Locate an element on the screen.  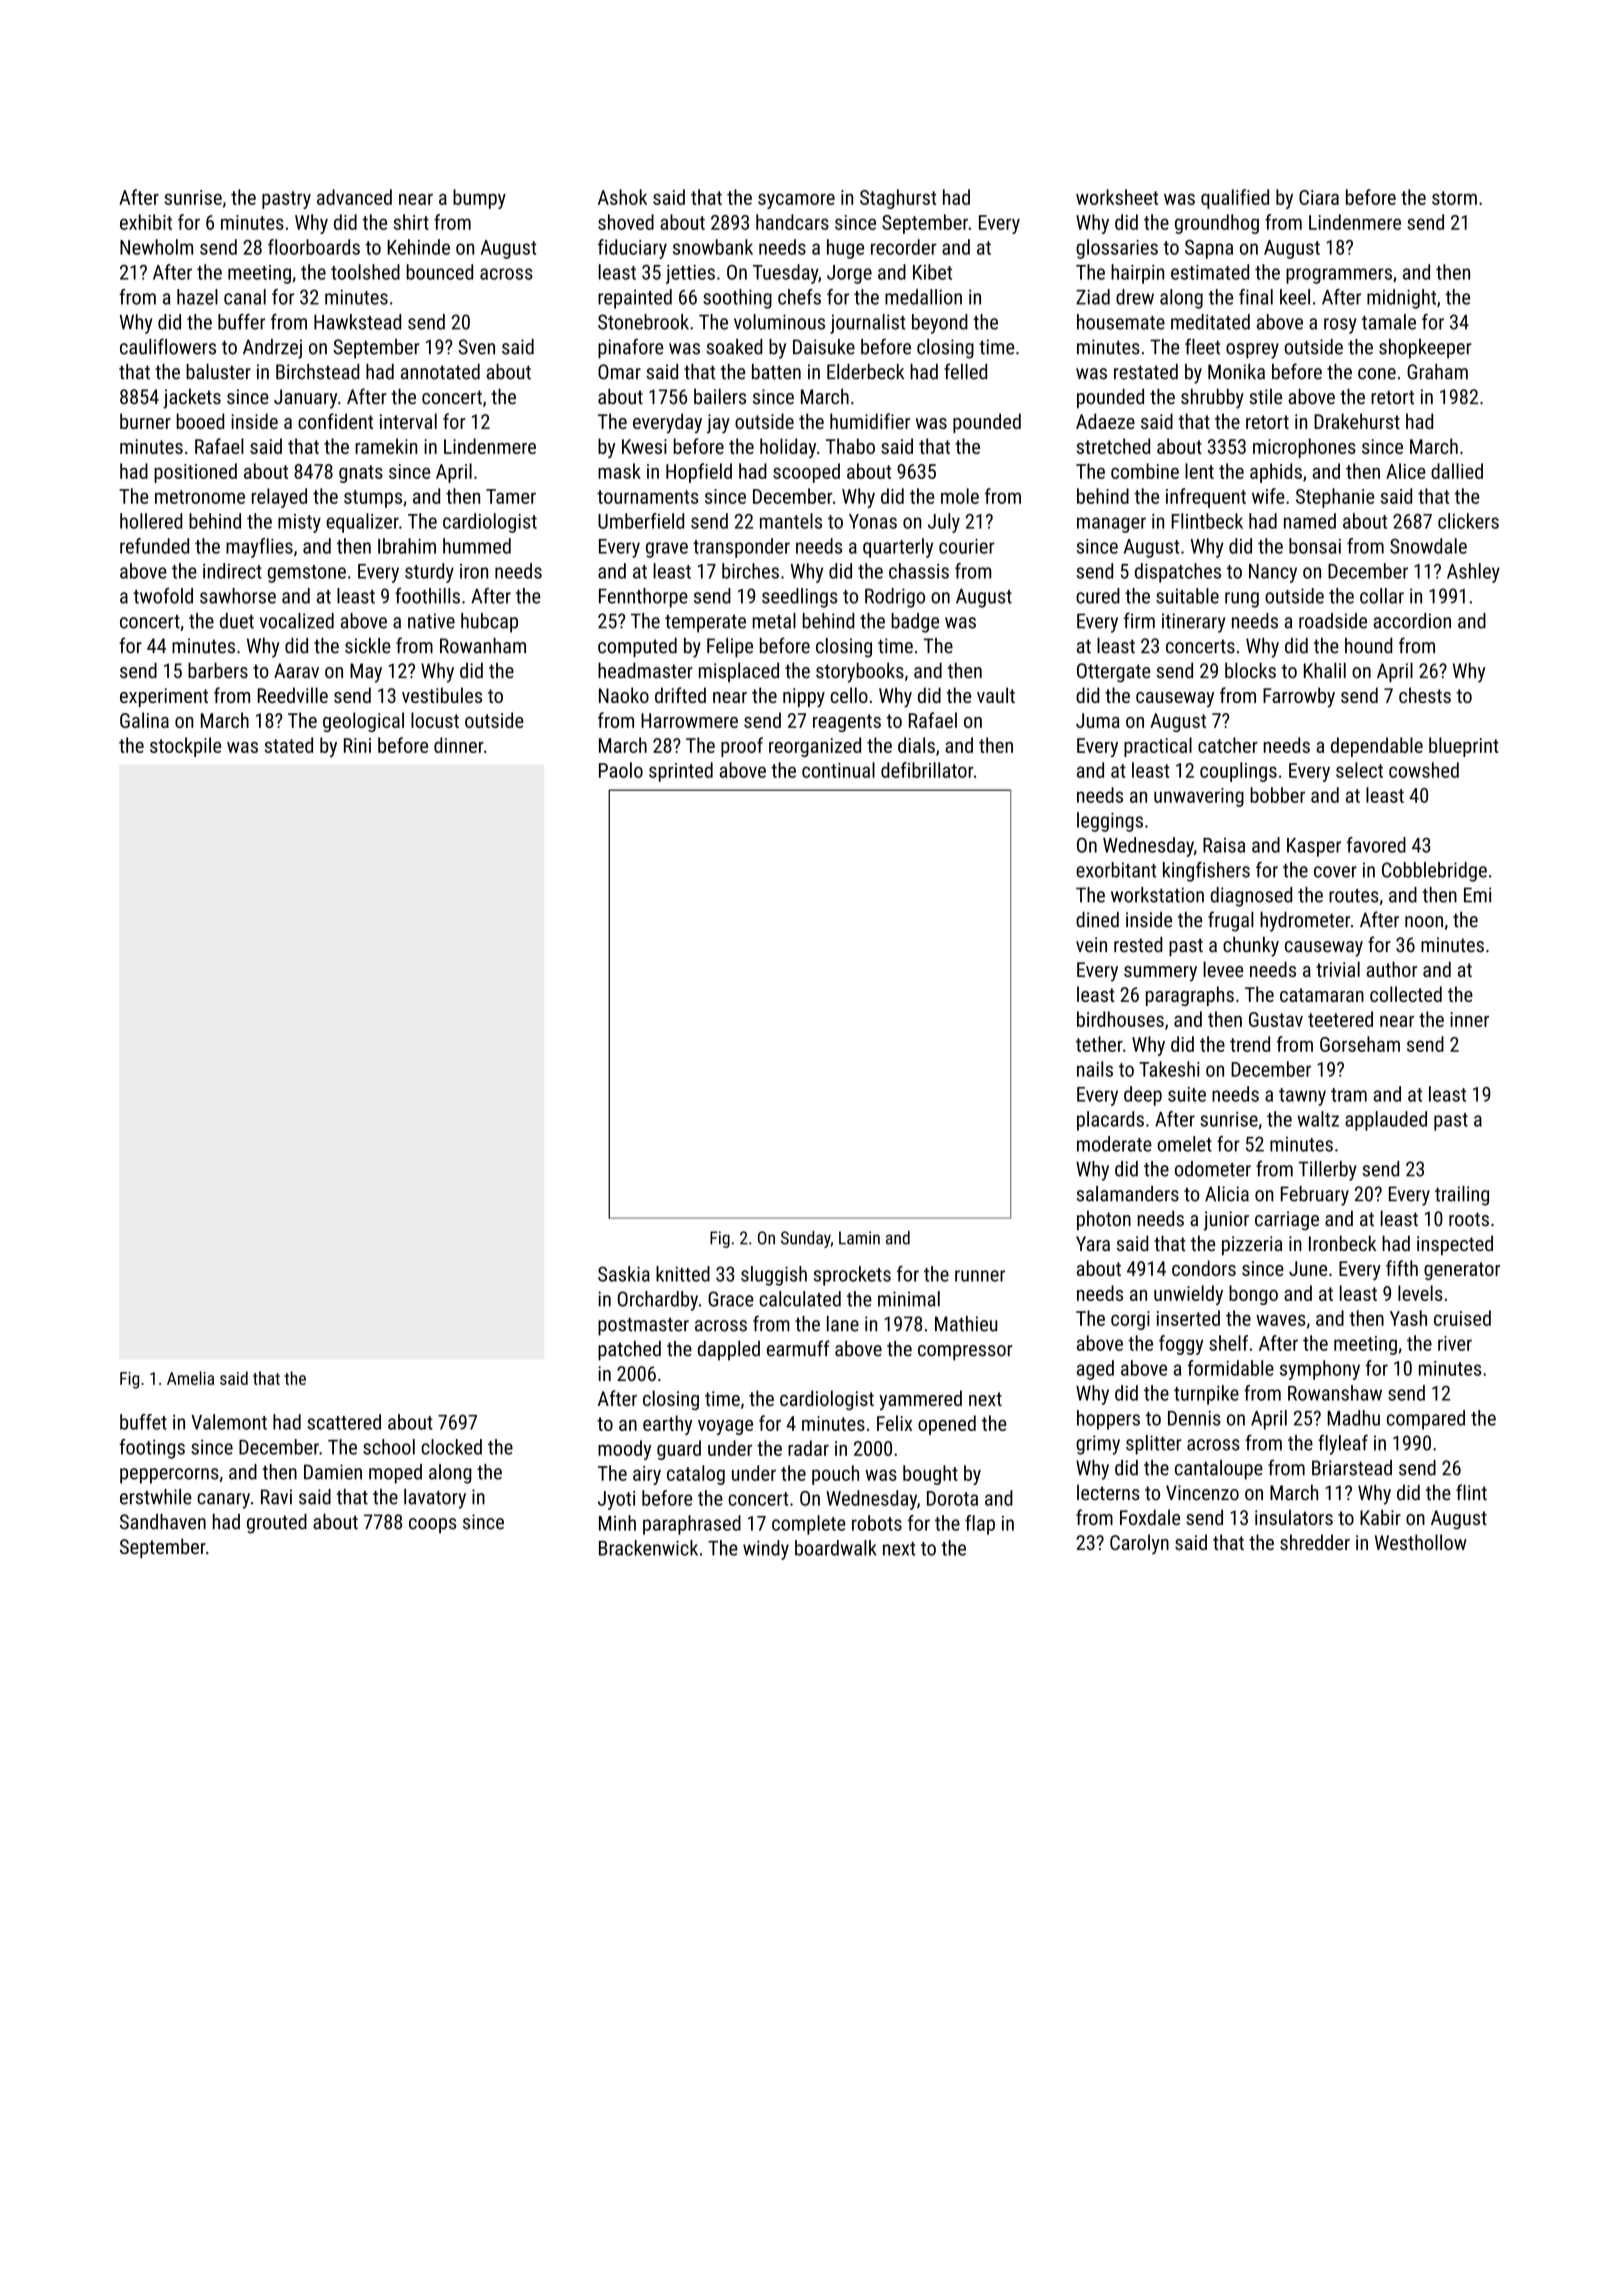
odometer is located at coordinates (1213, 1169).
